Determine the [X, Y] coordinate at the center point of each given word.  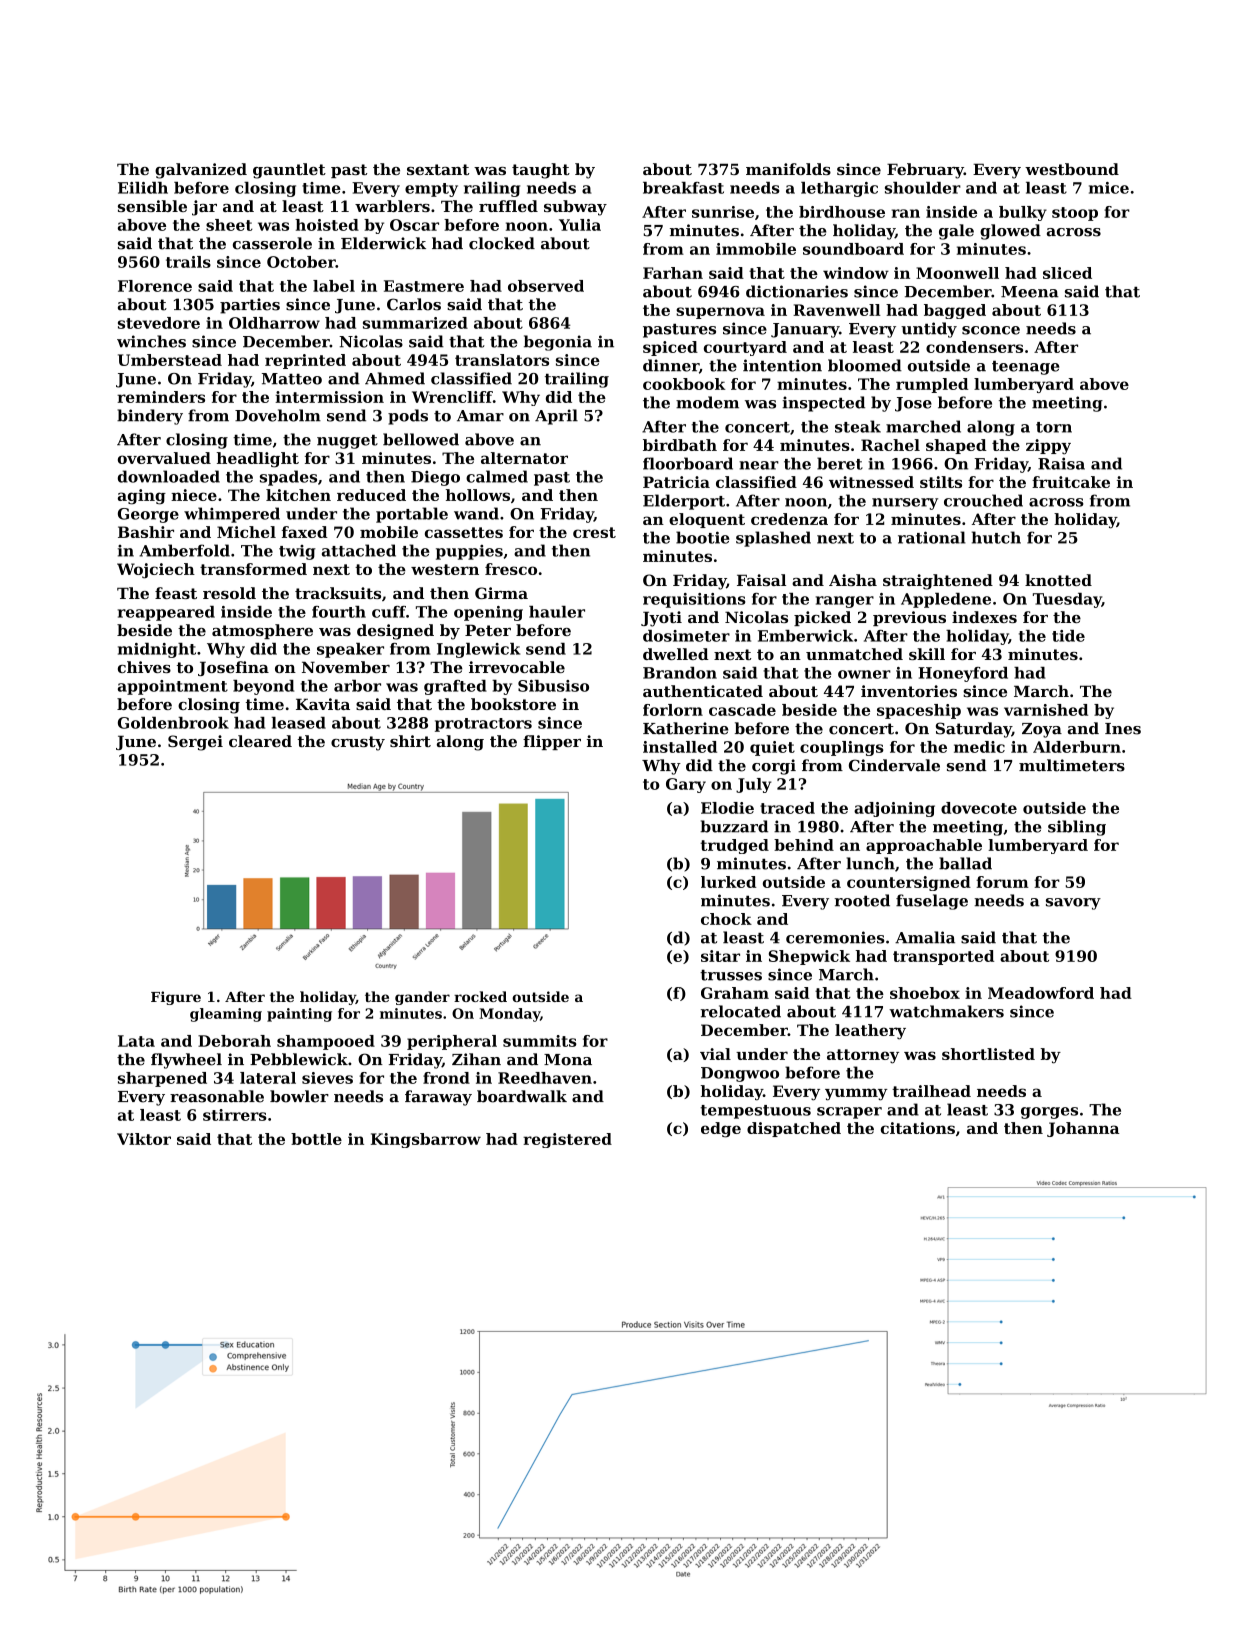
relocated [741, 1011]
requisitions [694, 600]
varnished [1046, 710]
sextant [438, 169]
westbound [1072, 169]
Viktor [144, 1139]
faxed [305, 532]
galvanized [201, 171]
